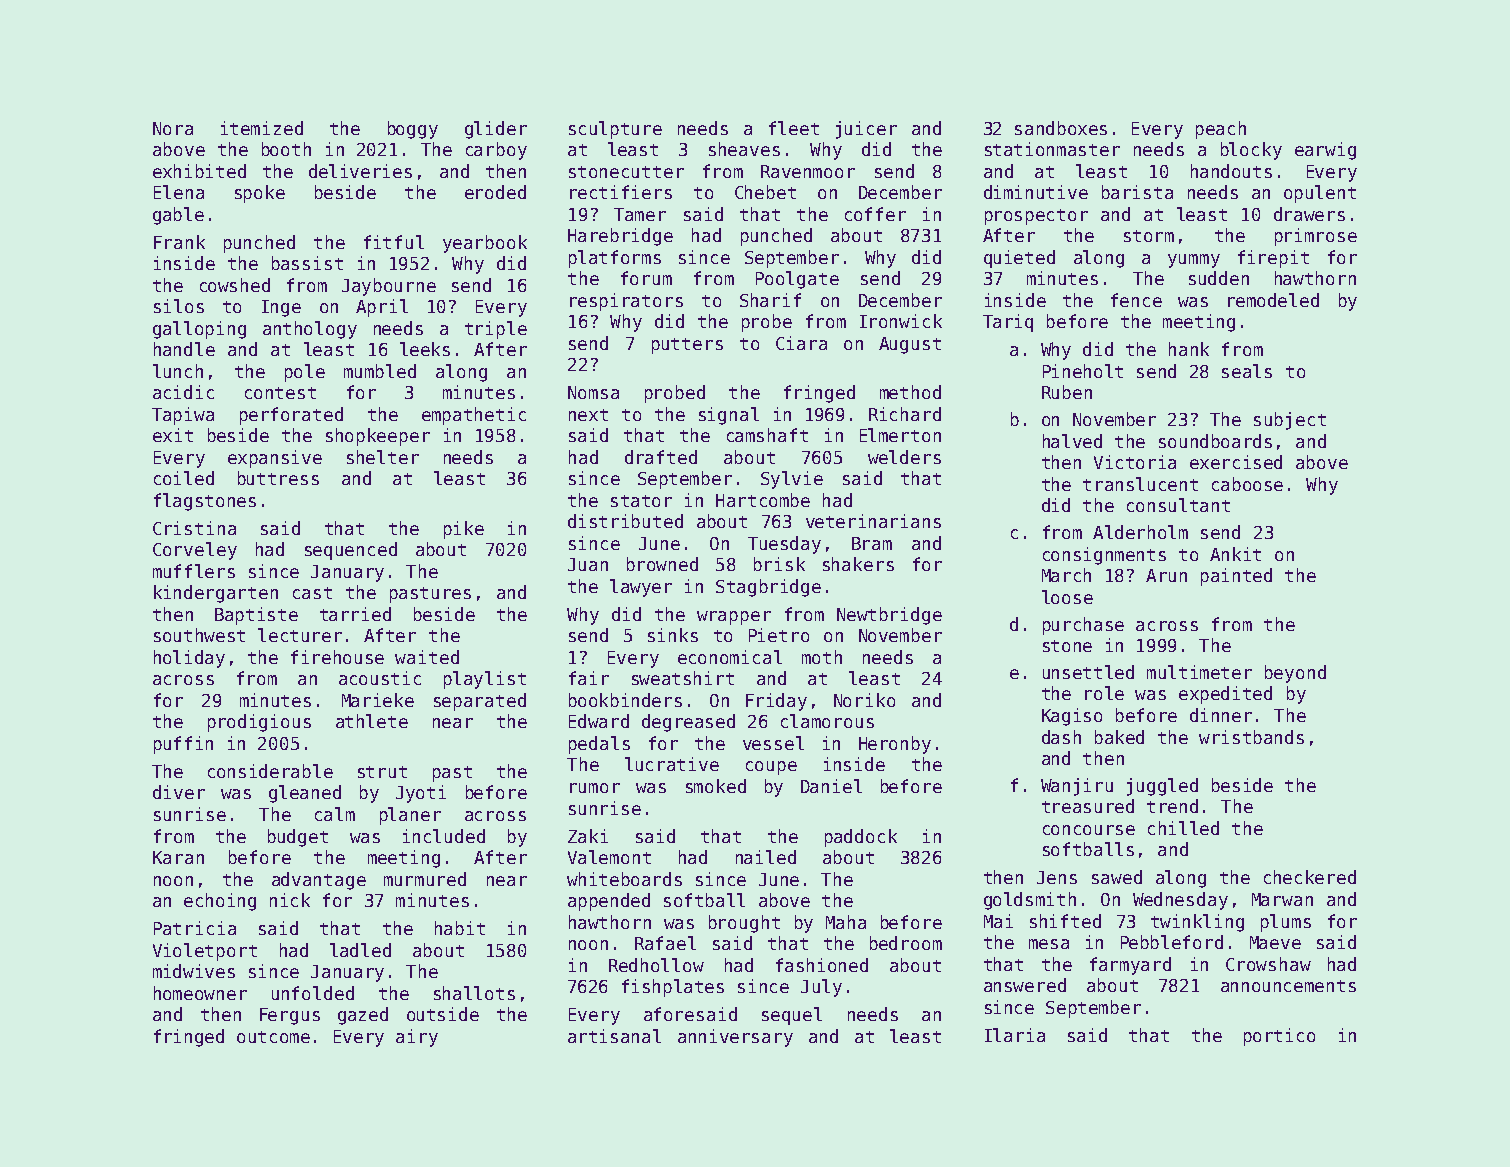 The height and width of the page is (1167, 1510). I want to click on coffer, so click(875, 214).
